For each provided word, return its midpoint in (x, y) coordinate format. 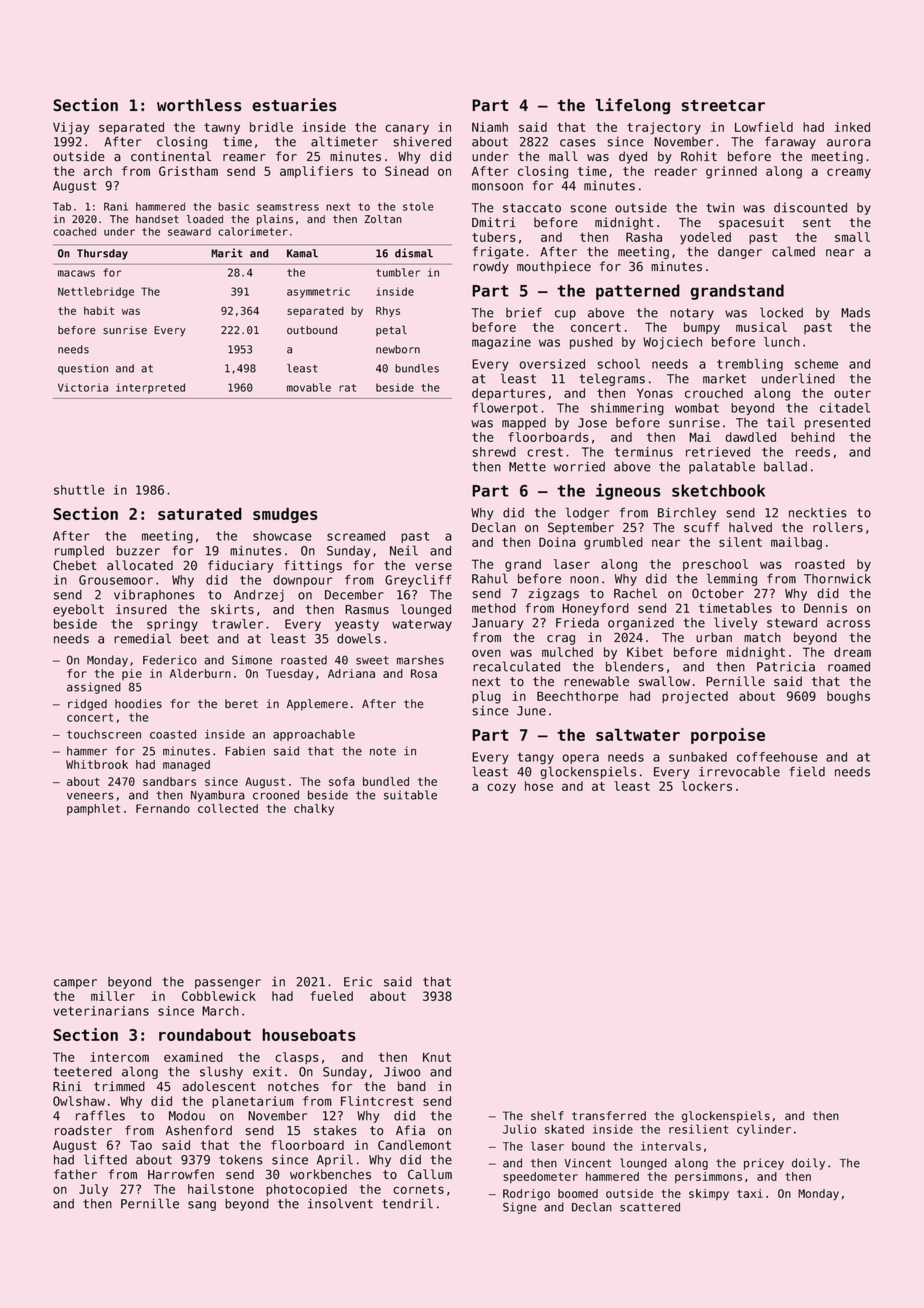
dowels (359, 638)
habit (99, 310)
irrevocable (739, 771)
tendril (407, 1203)
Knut (437, 1057)
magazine (501, 343)
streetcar (723, 106)
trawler (237, 624)
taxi (750, 1193)
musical (761, 327)
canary (407, 129)
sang (202, 1206)
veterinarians (101, 1011)
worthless (199, 105)
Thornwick (837, 579)
